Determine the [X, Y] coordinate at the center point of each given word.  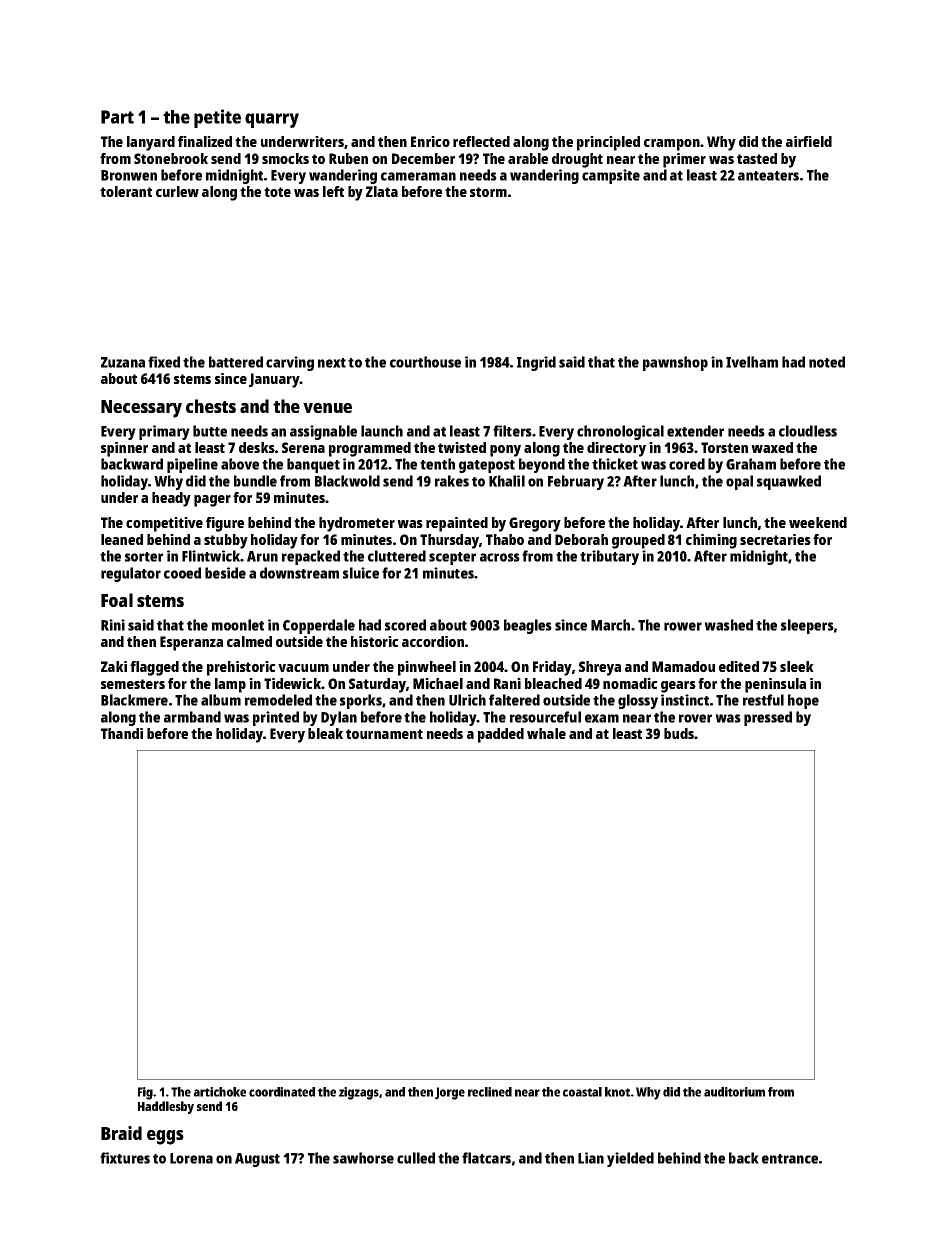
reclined [490, 1092]
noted [827, 362]
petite [217, 118]
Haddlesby [166, 1107]
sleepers [807, 626]
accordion [433, 641]
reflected [481, 141]
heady [171, 499]
